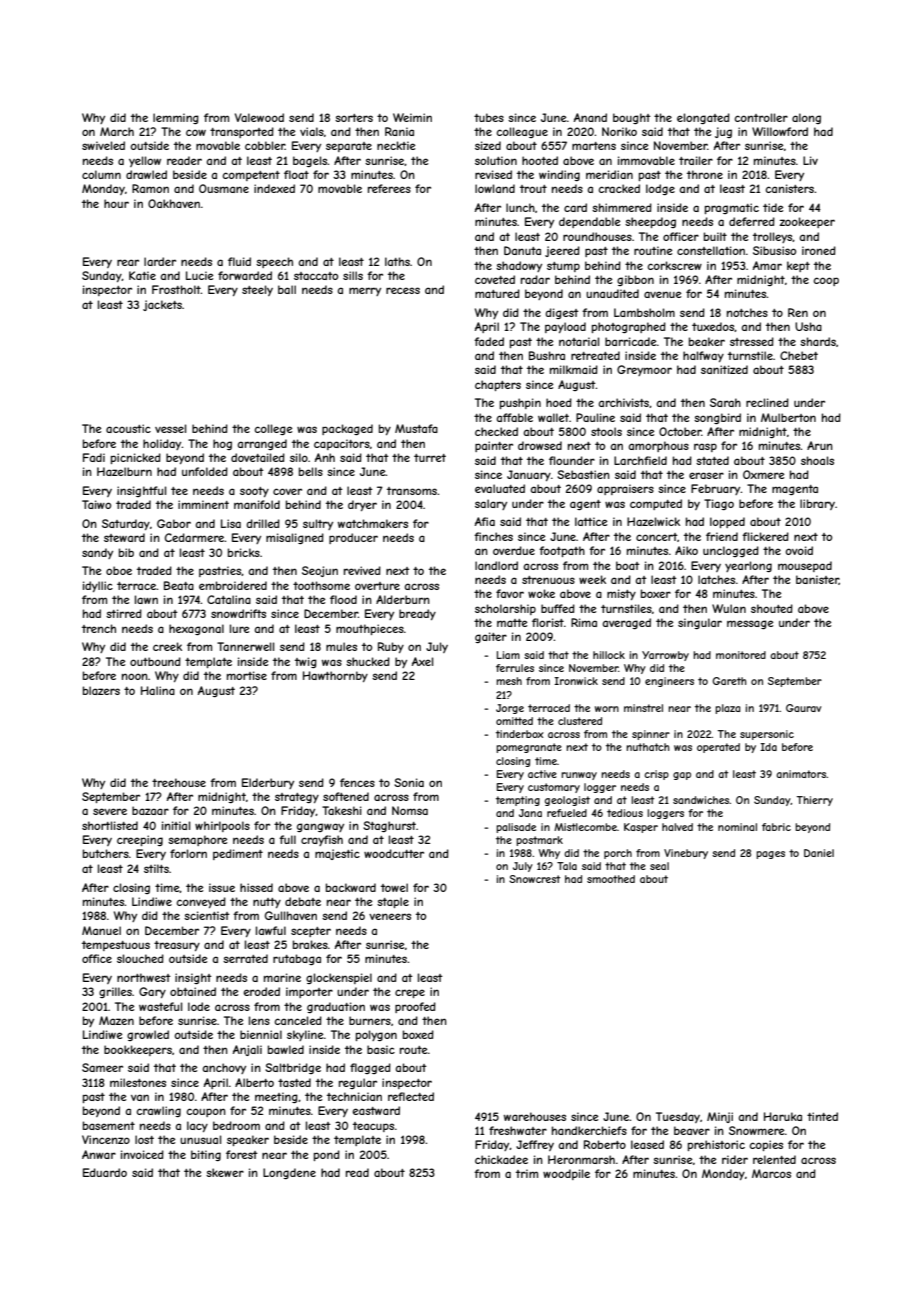  Describe the element at coordinates (101, 690) in the document. I see `blazers` at that location.
